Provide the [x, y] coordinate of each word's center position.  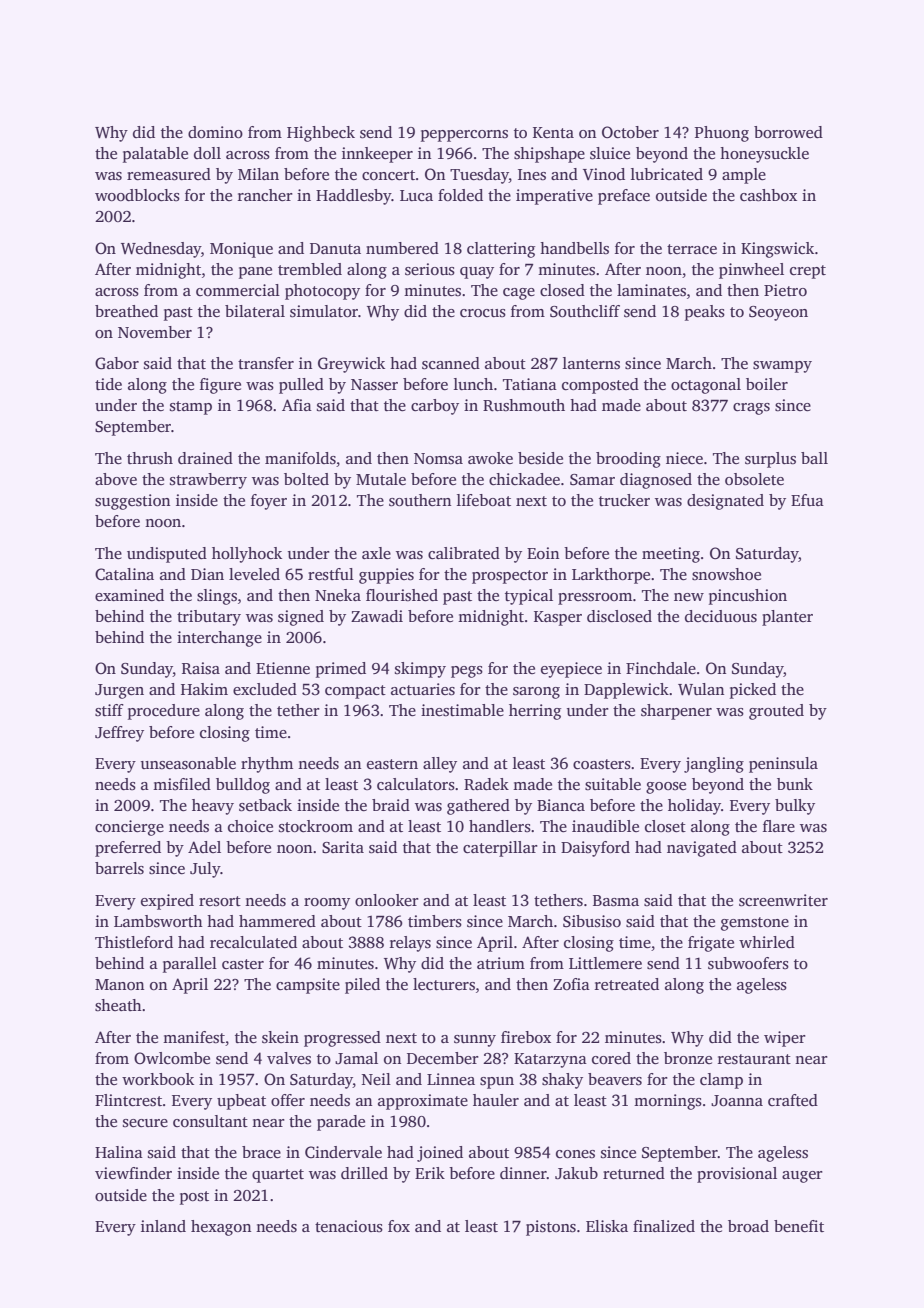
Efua [807, 500]
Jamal [356, 1058]
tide [108, 384]
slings [217, 597]
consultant [210, 1121]
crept [808, 272]
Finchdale [661, 668]
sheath [118, 1005]
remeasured [169, 174]
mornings [668, 1102]
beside [540, 458]
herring [535, 712]
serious [430, 269]
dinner [523, 1173]
